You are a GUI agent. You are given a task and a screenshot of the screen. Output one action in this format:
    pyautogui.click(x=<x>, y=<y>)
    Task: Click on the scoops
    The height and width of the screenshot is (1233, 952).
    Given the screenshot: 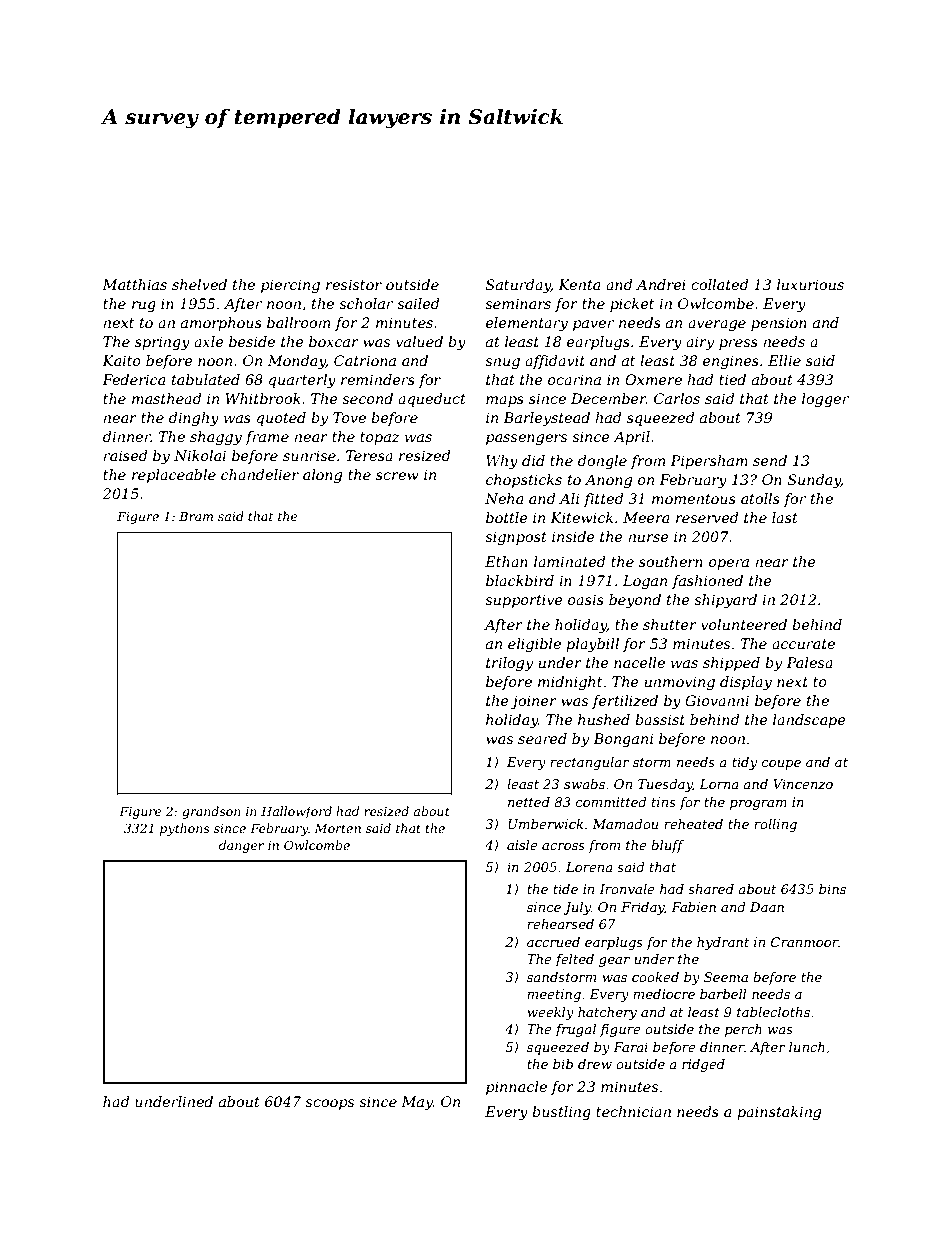 What is the action you would take?
    pyautogui.click(x=329, y=1104)
